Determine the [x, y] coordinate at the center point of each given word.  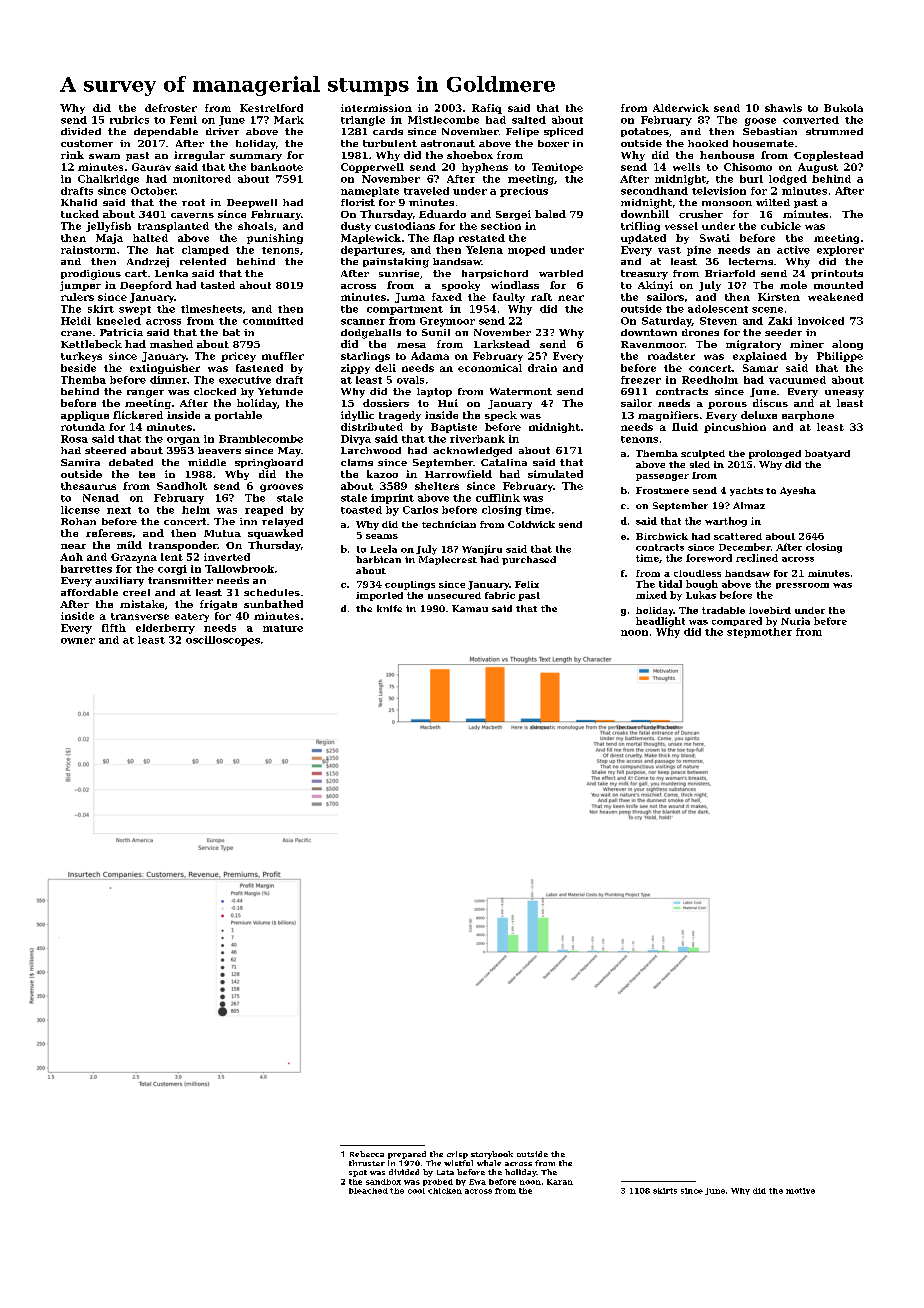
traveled [426, 191]
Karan [560, 1182]
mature [283, 628]
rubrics [129, 120]
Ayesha [798, 491]
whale [489, 1163]
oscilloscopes [223, 641]
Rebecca [367, 1154]
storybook [492, 1155]
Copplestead [828, 156]
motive [800, 1191]
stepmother [759, 633]
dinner [168, 380]
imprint [392, 499]
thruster [367, 1163]
